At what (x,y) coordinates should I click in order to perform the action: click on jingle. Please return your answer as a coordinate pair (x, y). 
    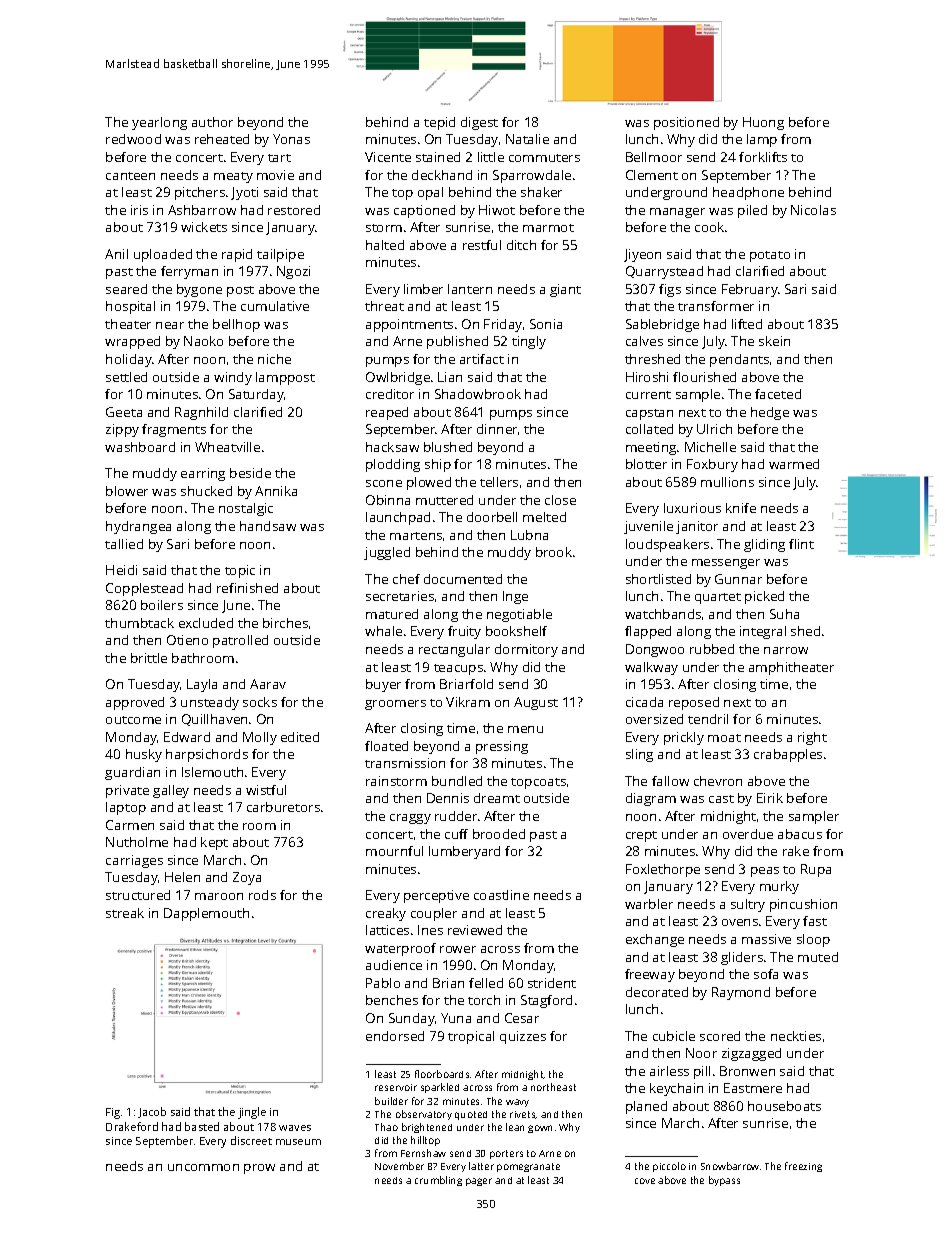
    Looking at the image, I should click on (252, 1113).
